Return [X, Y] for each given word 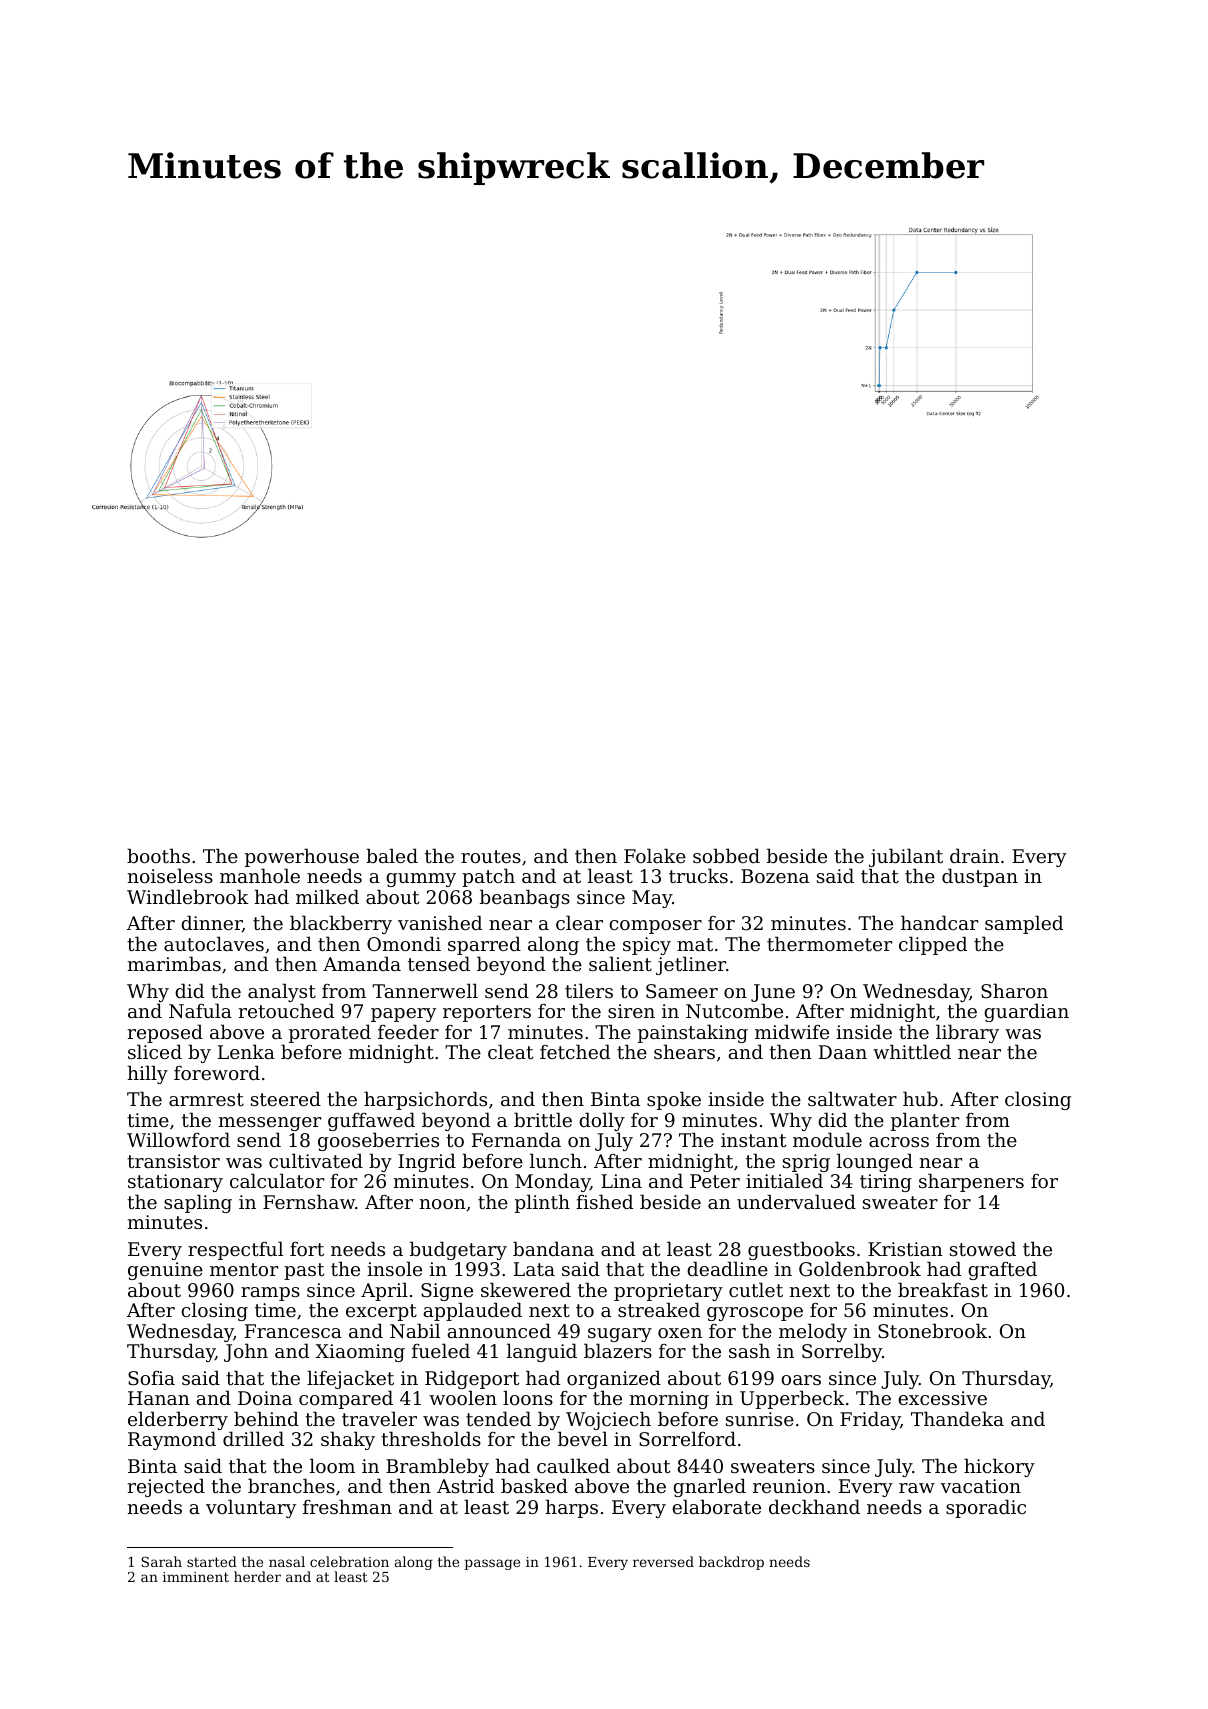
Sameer [682, 991]
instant [753, 1140]
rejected [166, 1487]
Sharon [1014, 990]
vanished [440, 922]
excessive [942, 1398]
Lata [534, 1269]
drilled [253, 1438]
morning [669, 1400]
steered [286, 1098]
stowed [983, 1248]
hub [920, 1098]
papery [403, 1015]
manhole [260, 875]
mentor [244, 1269]
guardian [1026, 1012]
